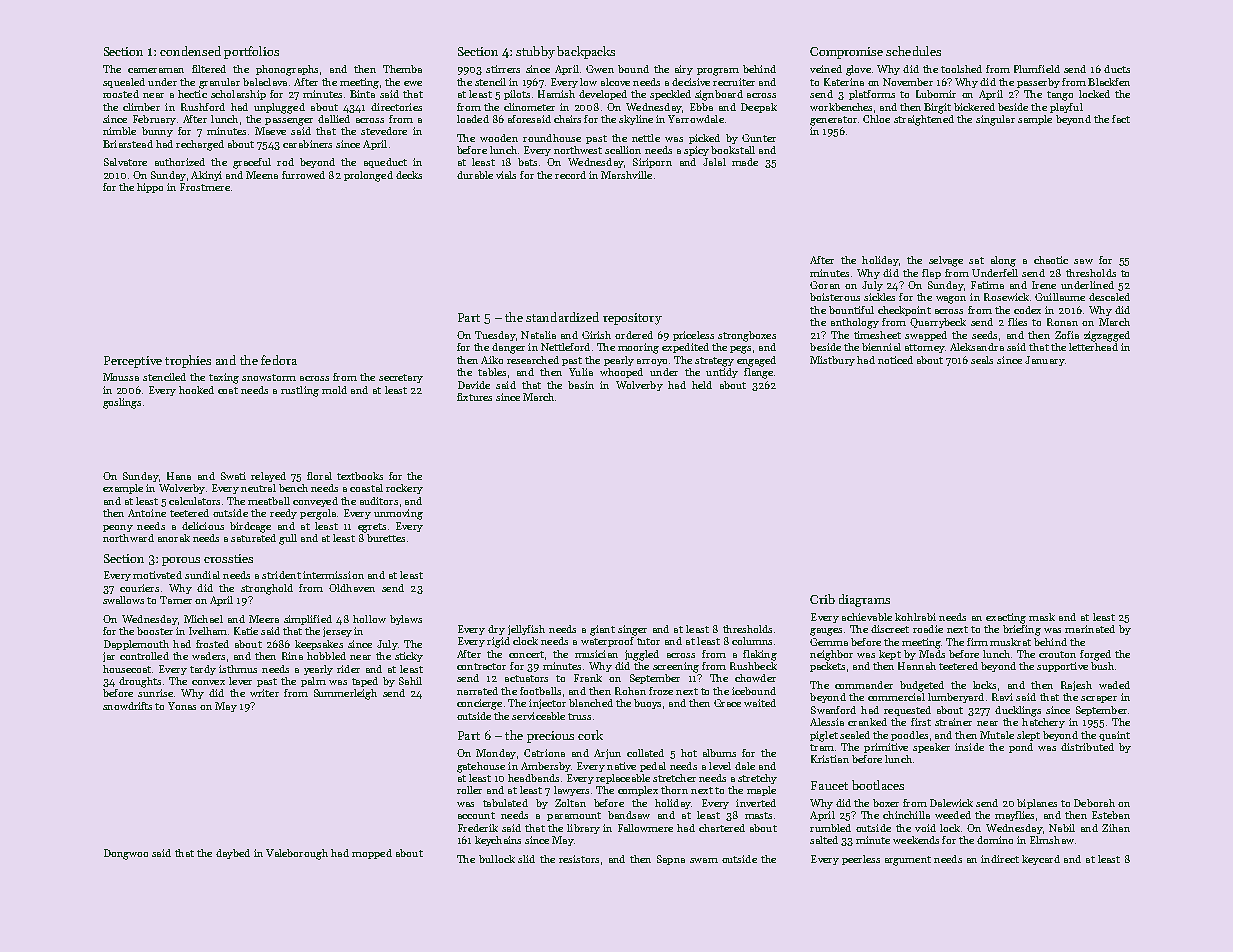 This page has height=952, width=1233. I want to click on gull, so click(288, 539).
